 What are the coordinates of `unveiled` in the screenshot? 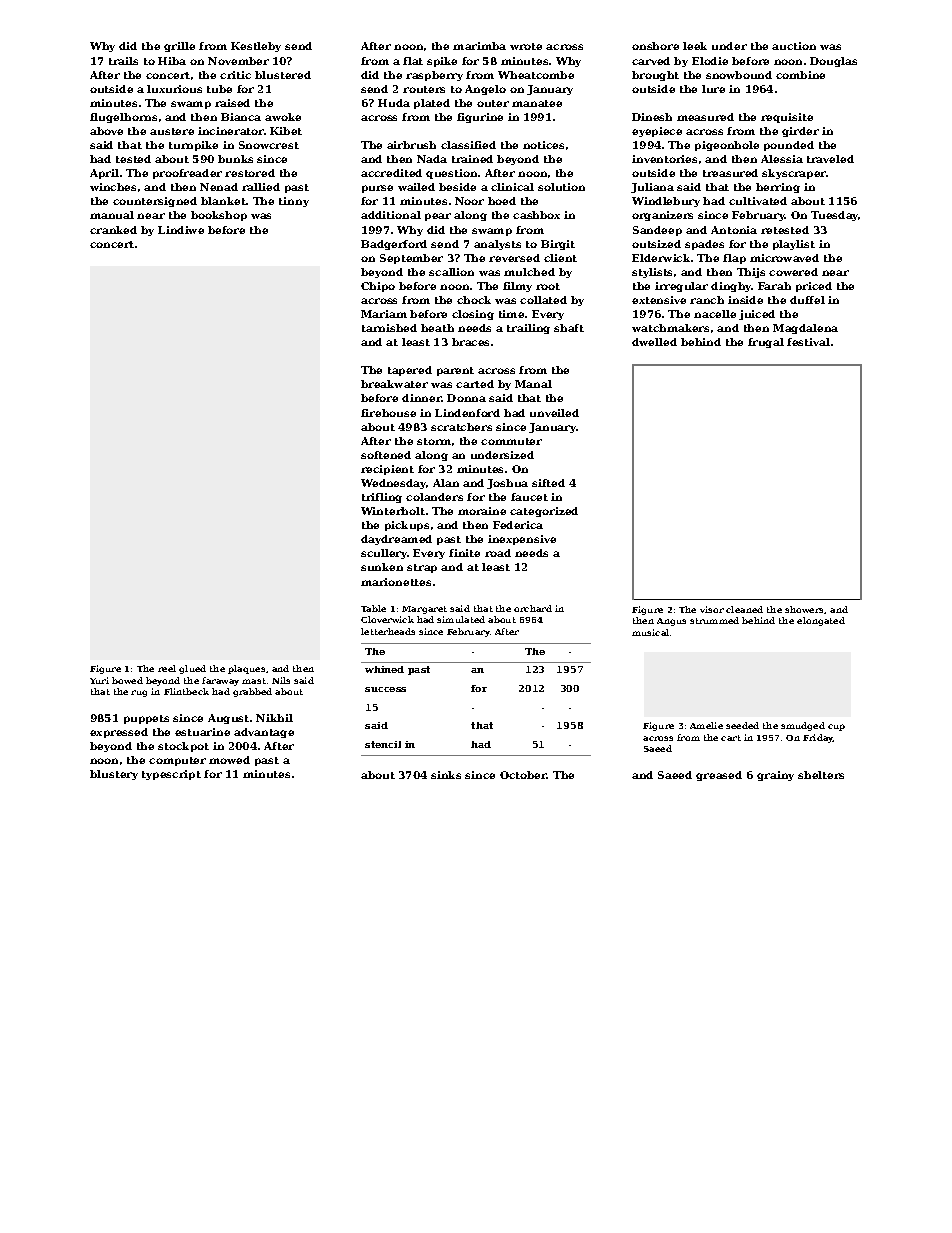 It's located at (554, 413).
